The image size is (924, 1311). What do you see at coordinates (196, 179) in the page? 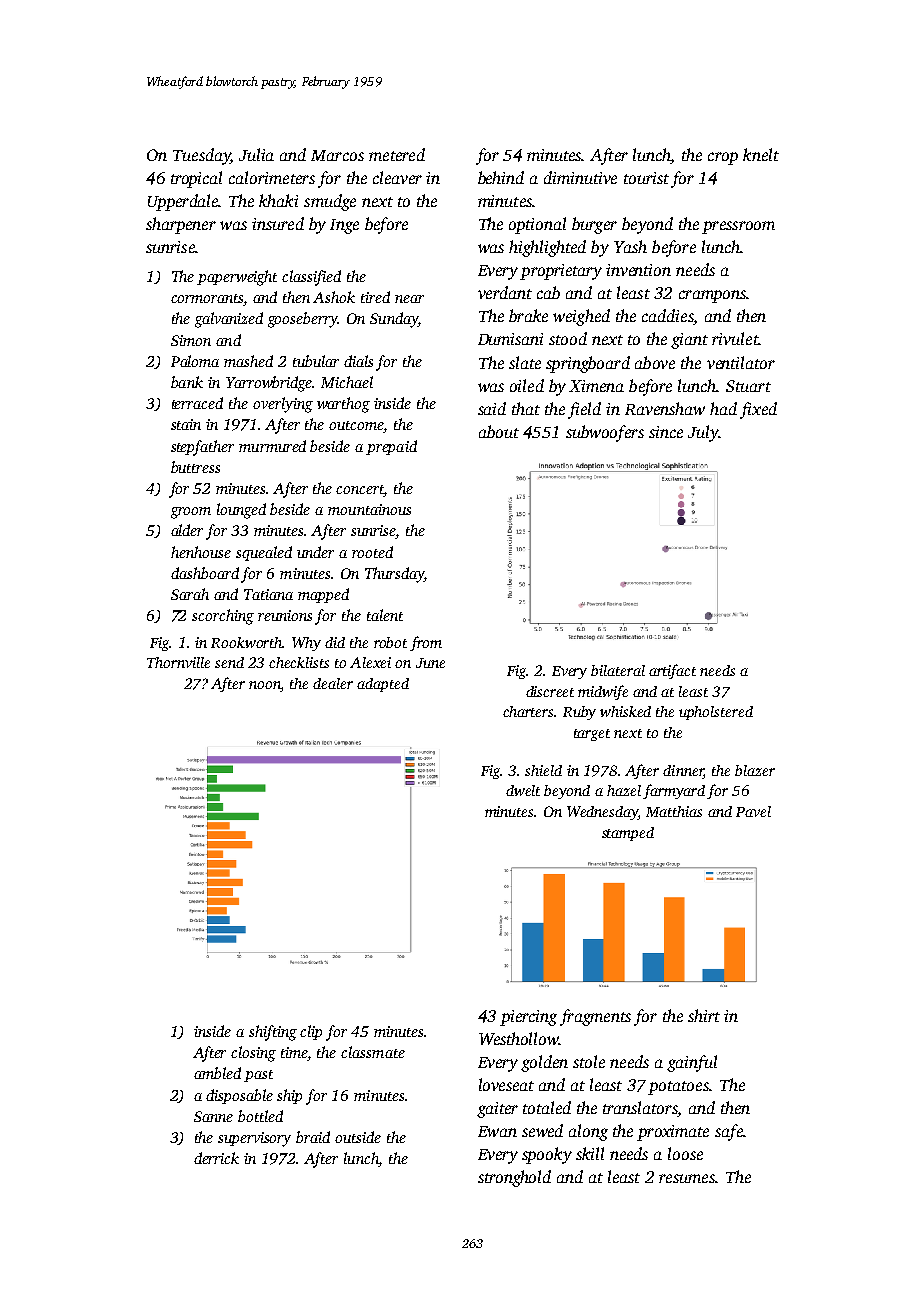
I see `tropical` at bounding box center [196, 179].
